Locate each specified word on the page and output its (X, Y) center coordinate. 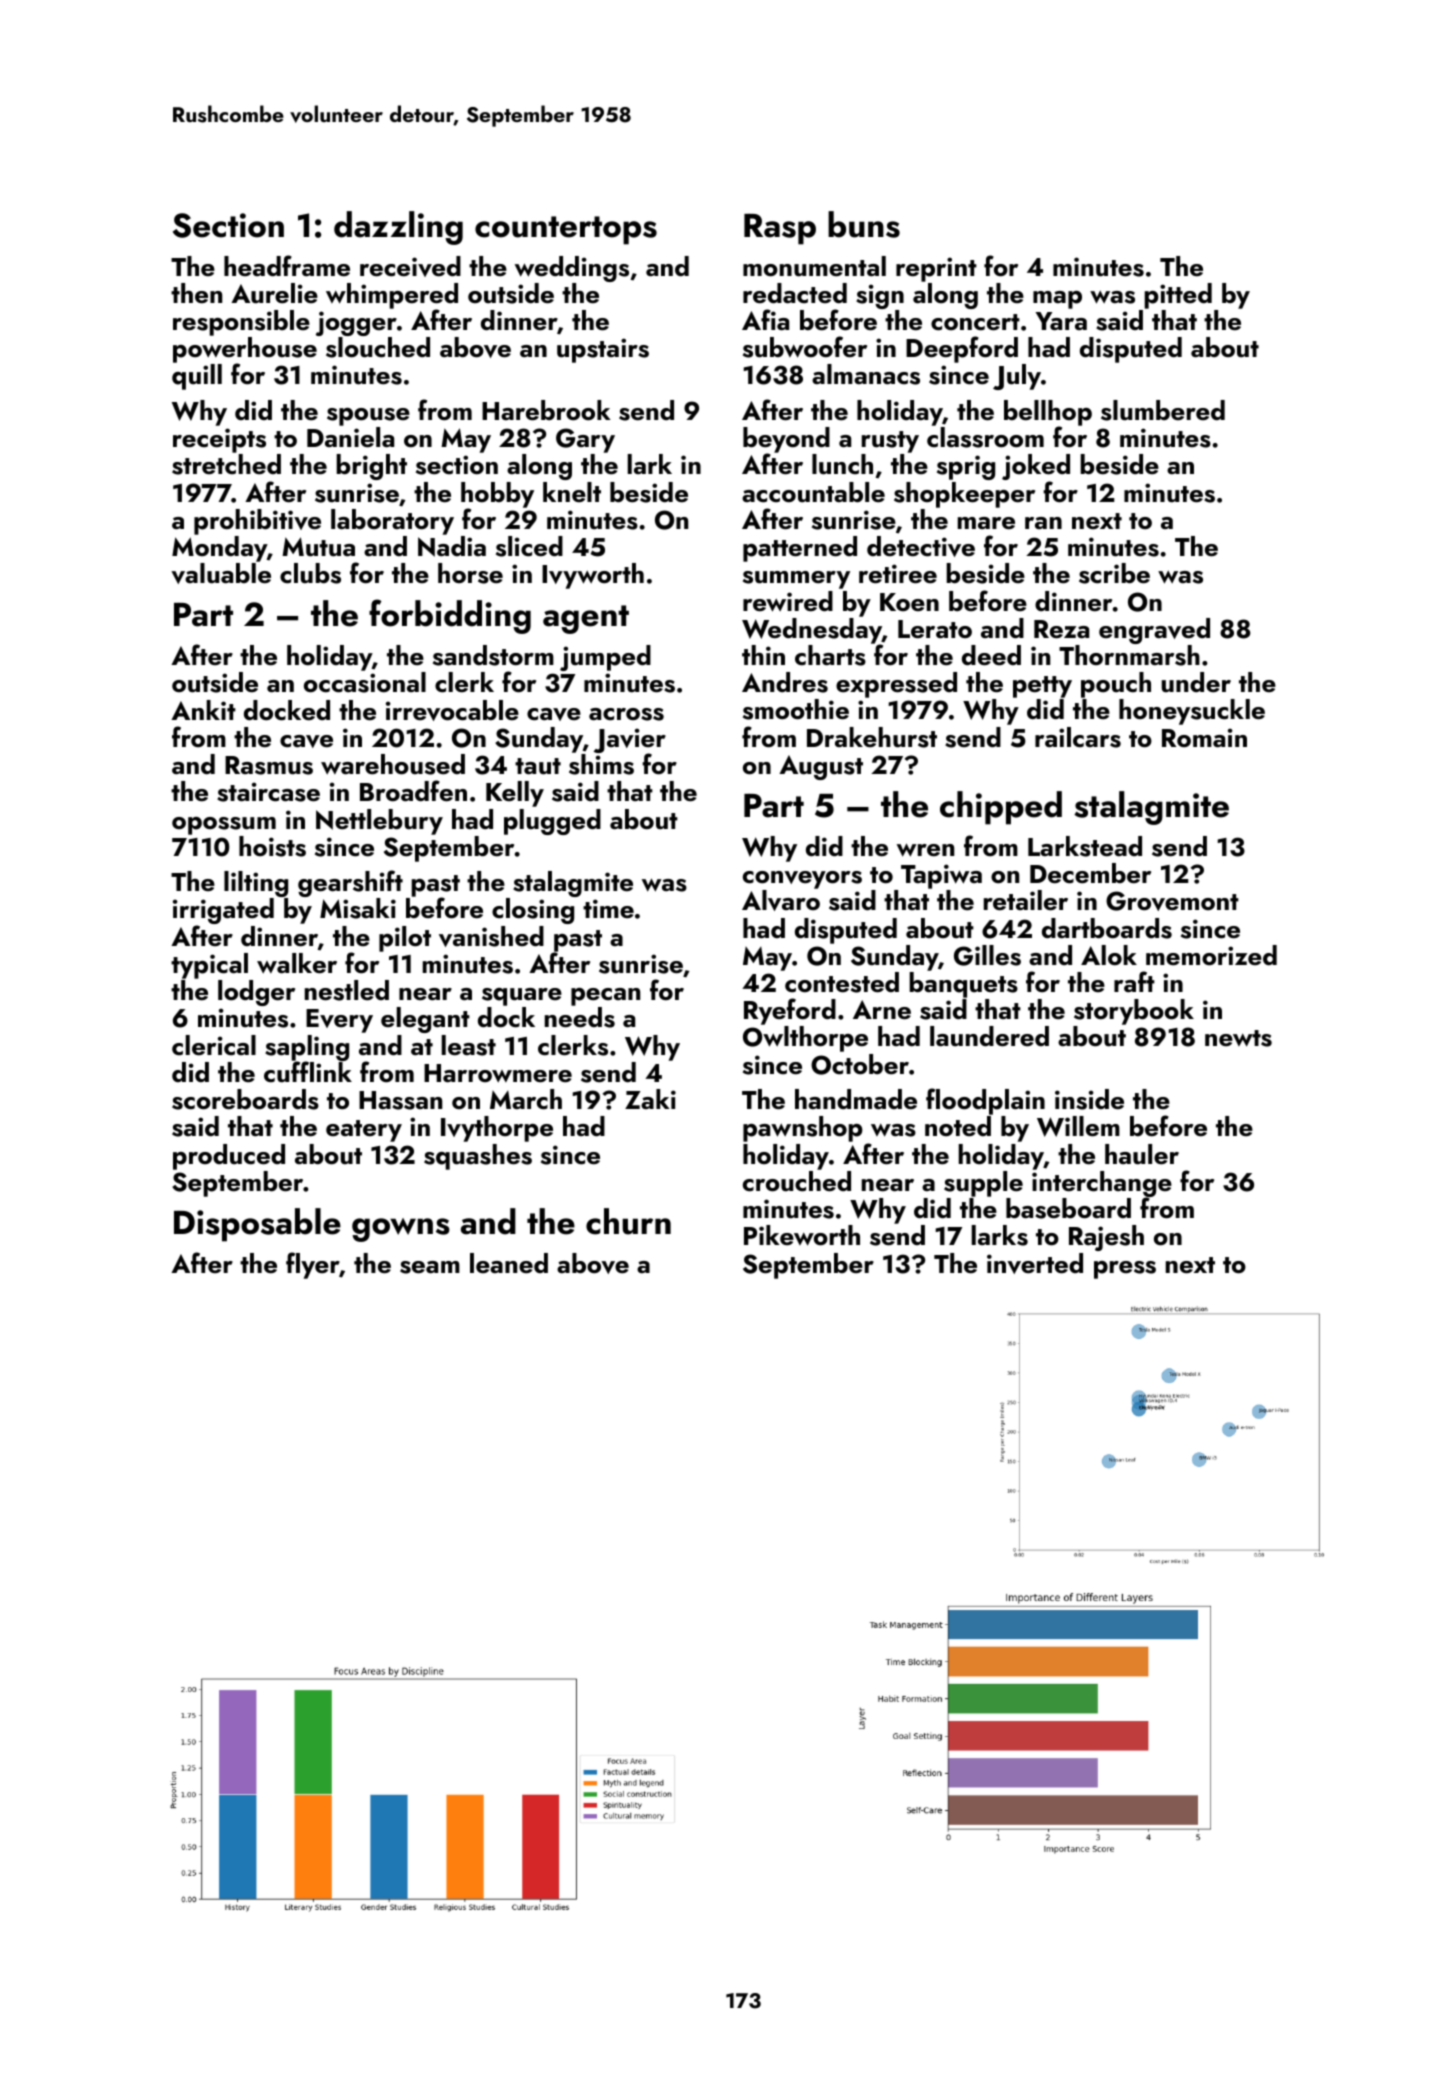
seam (430, 1267)
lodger (256, 993)
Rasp (780, 229)
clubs (310, 573)
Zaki (650, 1099)
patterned (800, 549)
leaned (509, 1263)
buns (864, 224)
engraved (1154, 631)
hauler (1142, 1154)
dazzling (398, 228)
